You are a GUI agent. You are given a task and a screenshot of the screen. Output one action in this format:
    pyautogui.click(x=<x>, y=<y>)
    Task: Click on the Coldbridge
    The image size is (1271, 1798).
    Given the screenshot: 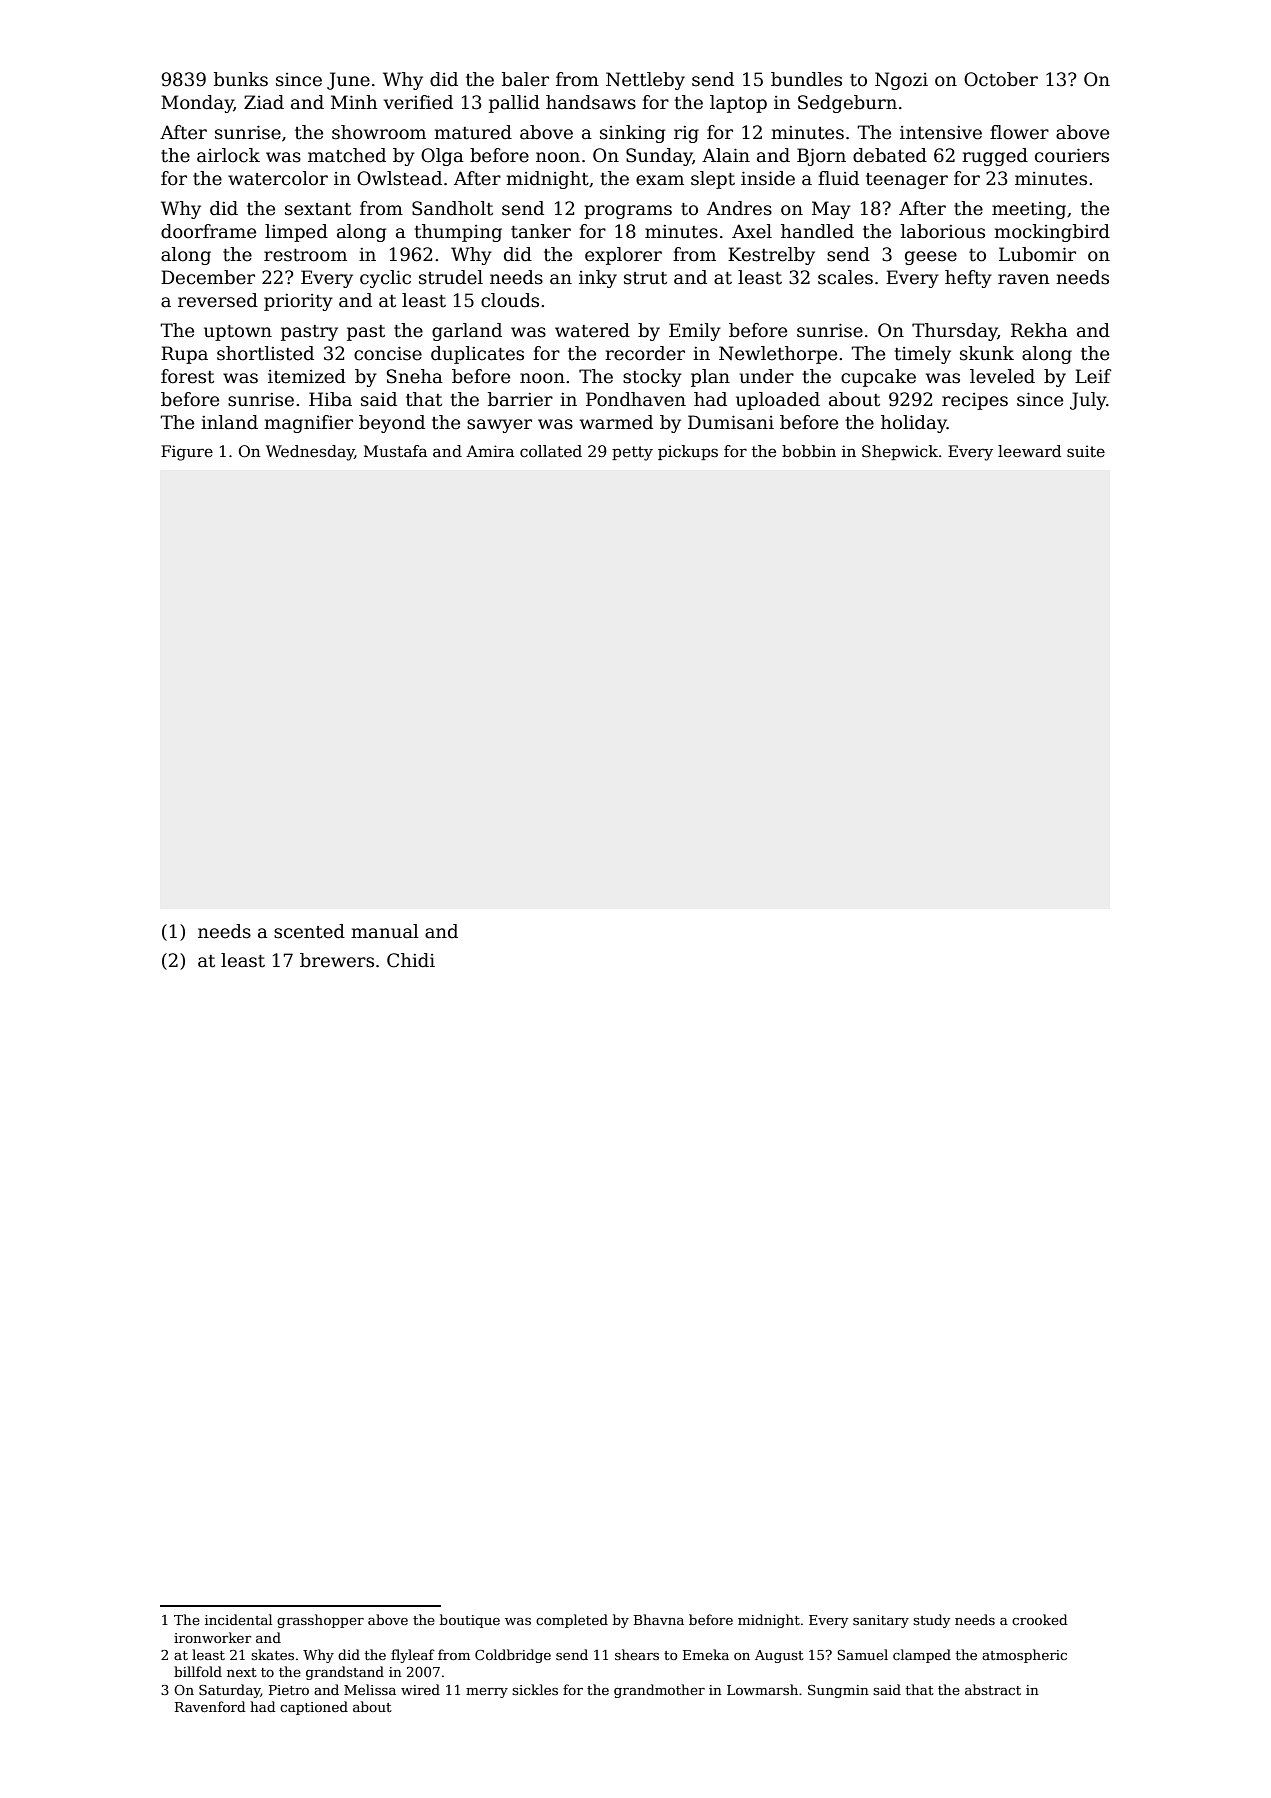 What is the action you would take?
    pyautogui.click(x=513, y=1656)
